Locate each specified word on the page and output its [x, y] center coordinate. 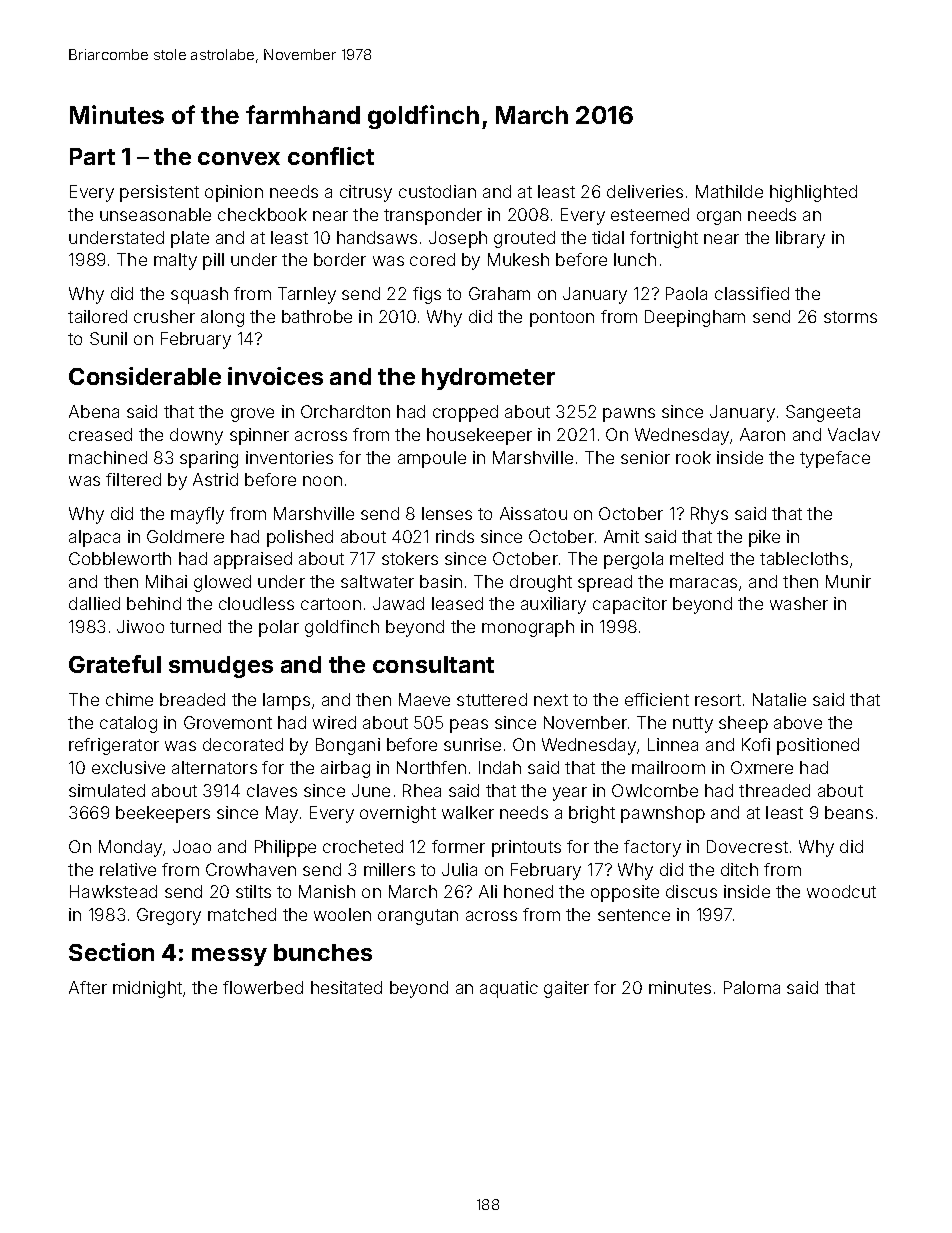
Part [92, 156]
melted [696, 558]
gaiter [566, 989]
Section [111, 952]
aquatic [509, 989]
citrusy [366, 193]
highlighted [813, 193]
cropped [465, 413]
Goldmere [185, 536]
